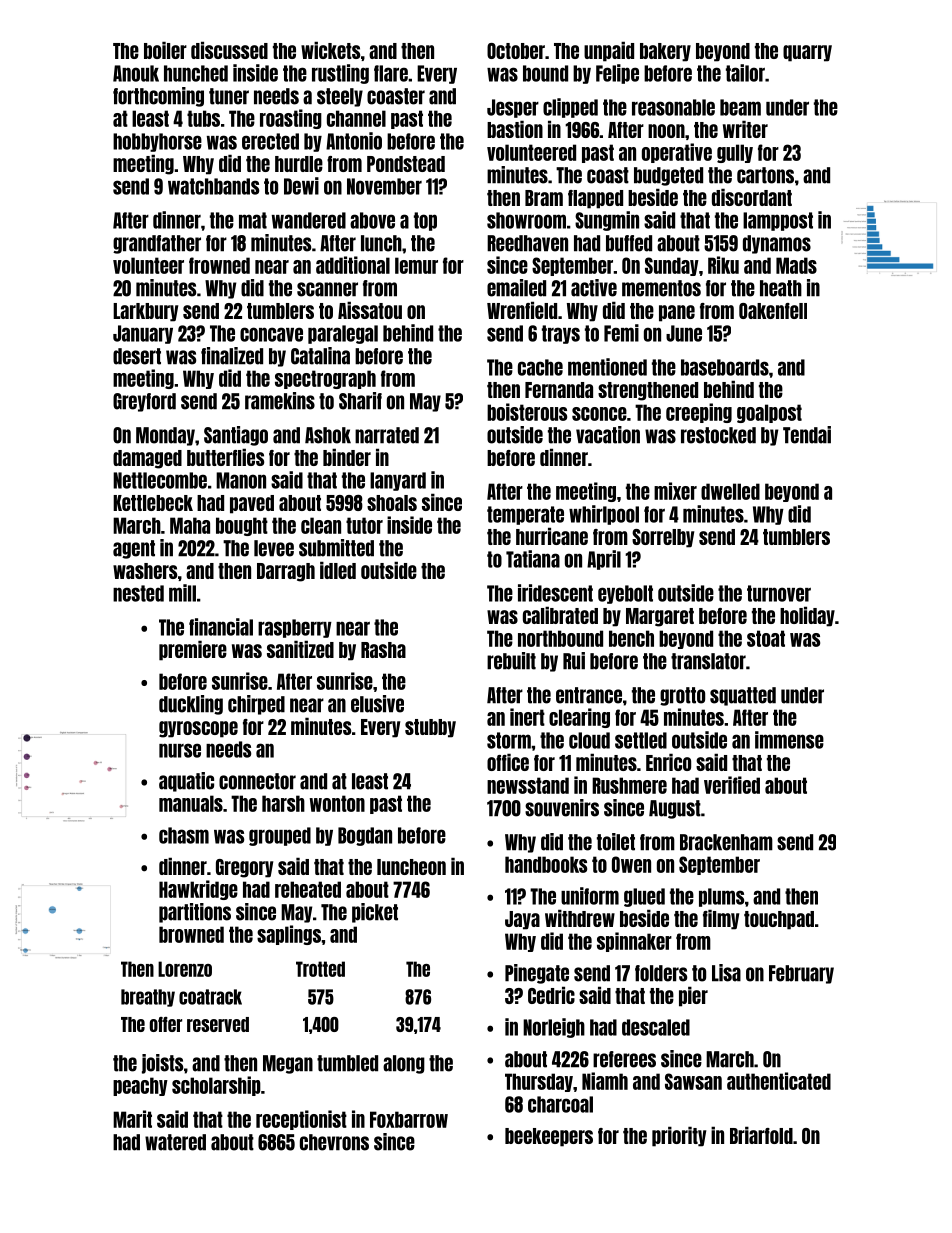 Image resolution: width=952 pixels, height=1233 pixels. What do you see at coordinates (392, 503) in the image?
I see `shoals` at bounding box center [392, 503].
